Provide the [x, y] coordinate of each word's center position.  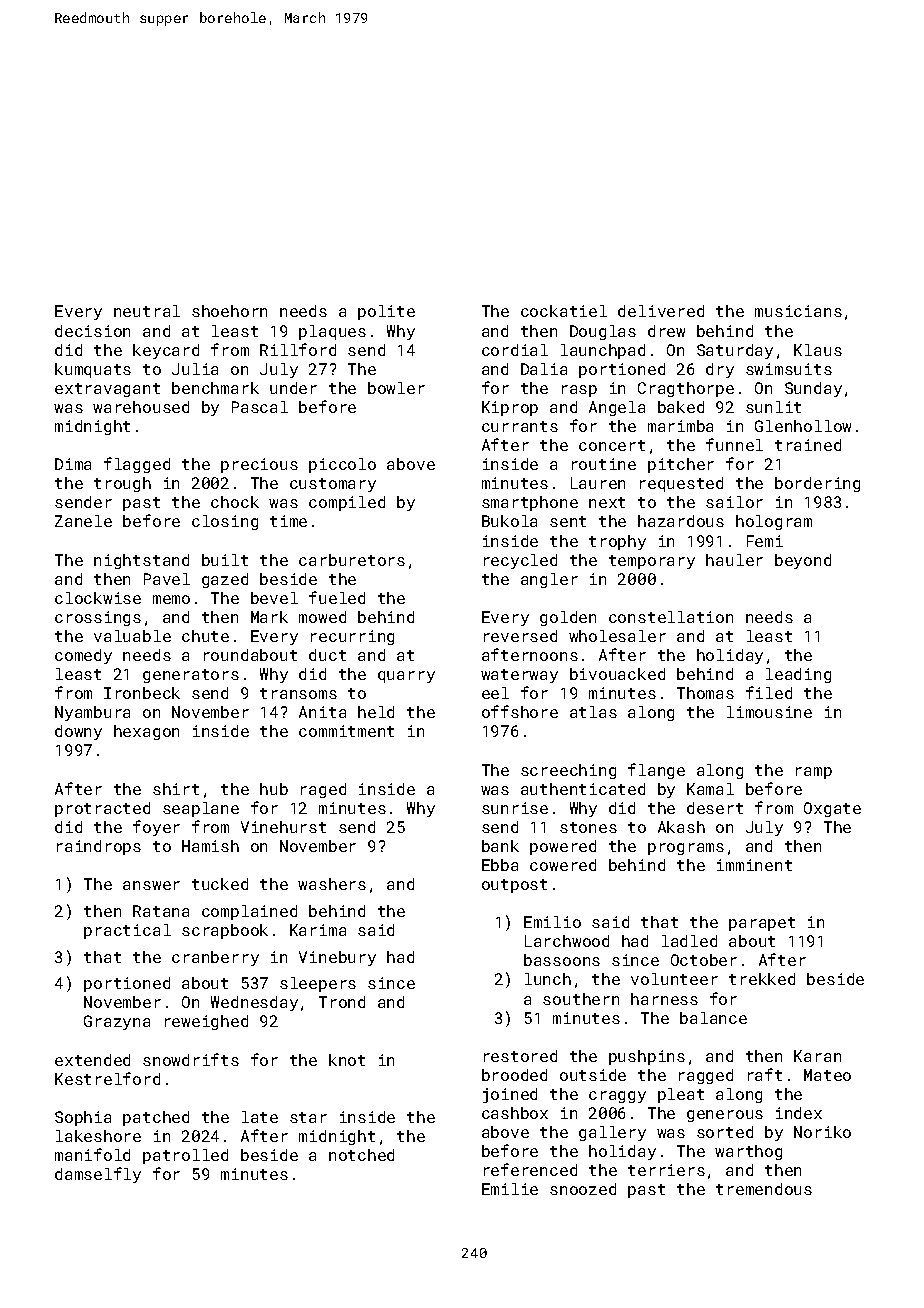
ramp [814, 773]
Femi [765, 541]
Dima [73, 464]
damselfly [98, 1175]
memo [171, 599]
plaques [332, 332]
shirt [176, 789]
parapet [762, 924]
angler [549, 580]
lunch [548, 979]
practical [127, 931]
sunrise [515, 808]
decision [92, 331]
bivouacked [617, 674]
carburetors [352, 560]
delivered [661, 311]
